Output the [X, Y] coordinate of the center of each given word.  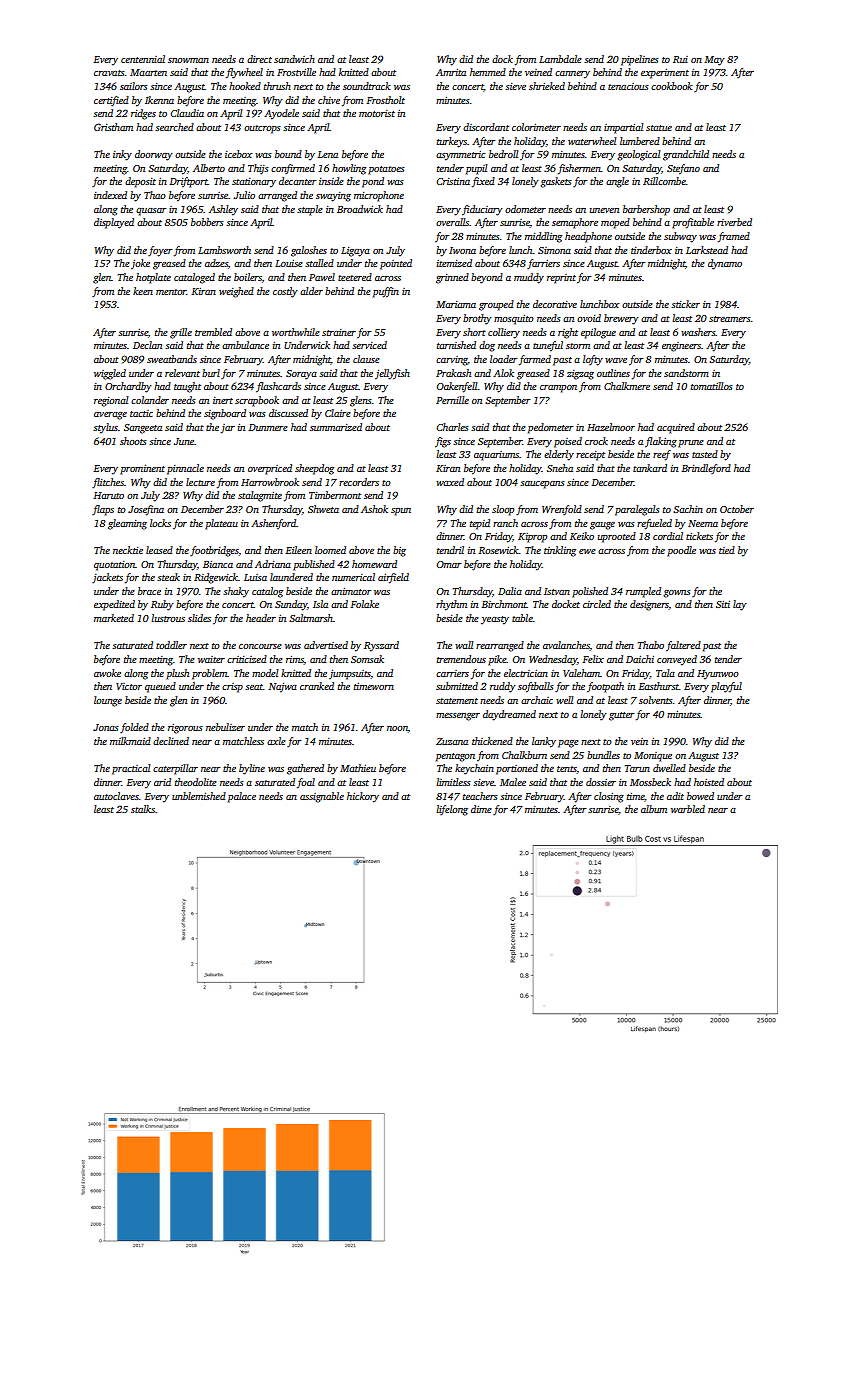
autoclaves [116, 796]
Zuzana [452, 741]
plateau [221, 524]
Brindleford [706, 469]
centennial [143, 59]
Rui [680, 59]
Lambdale [560, 59]
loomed [330, 550]
